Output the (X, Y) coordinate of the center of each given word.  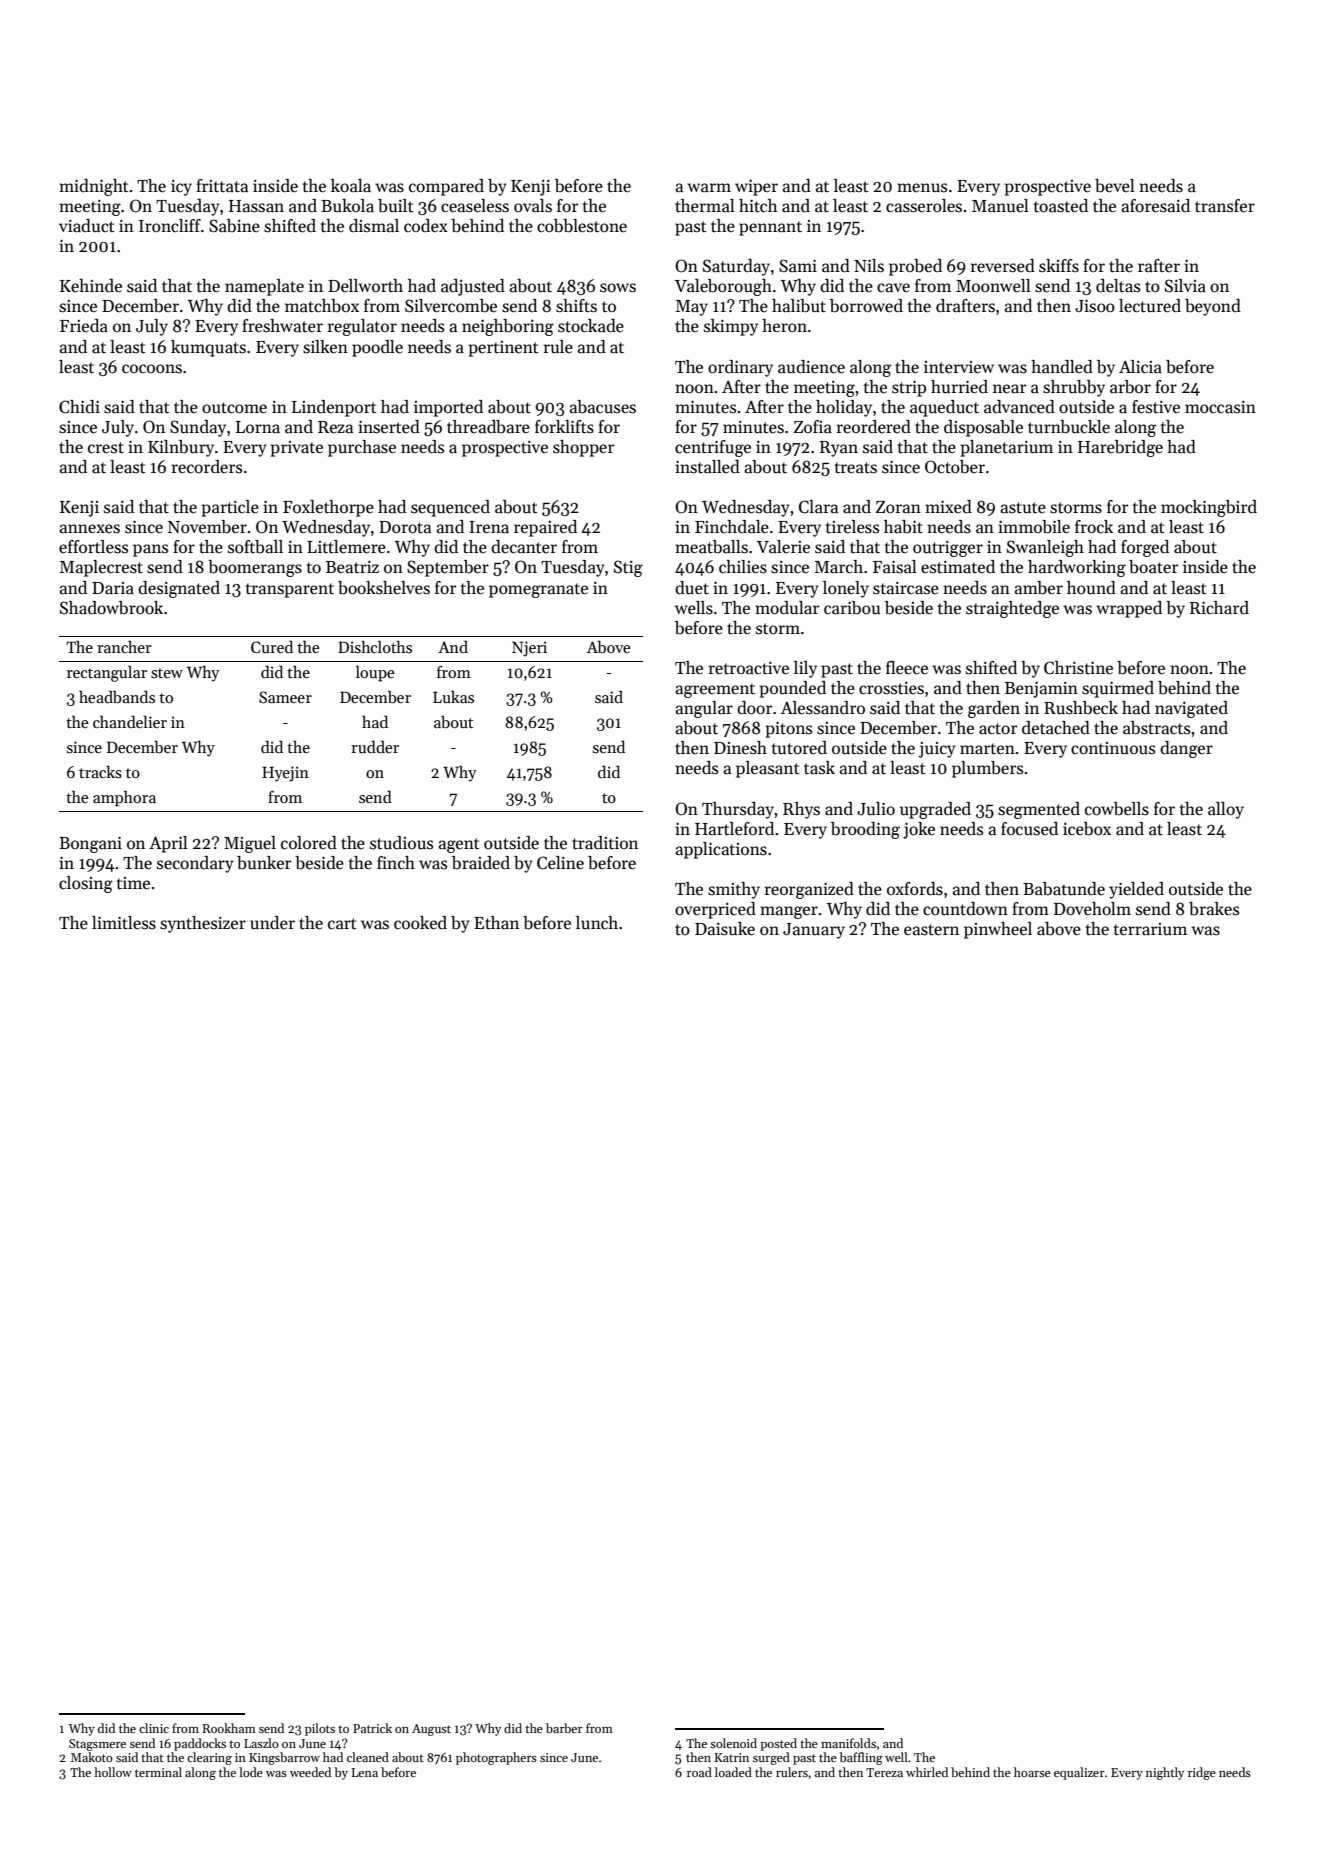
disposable (983, 428)
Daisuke (725, 929)
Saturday (736, 267)
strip (909, 388)
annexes (90, 529)
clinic (154, 1728)
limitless (124, 923)
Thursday (738, 810)
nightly (1165, 1773)
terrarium (1150, 929)
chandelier (130, 721)
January (814, 931)
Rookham (229, 1728)
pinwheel (998, 930)
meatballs (711, 547)
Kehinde (91, 286)
